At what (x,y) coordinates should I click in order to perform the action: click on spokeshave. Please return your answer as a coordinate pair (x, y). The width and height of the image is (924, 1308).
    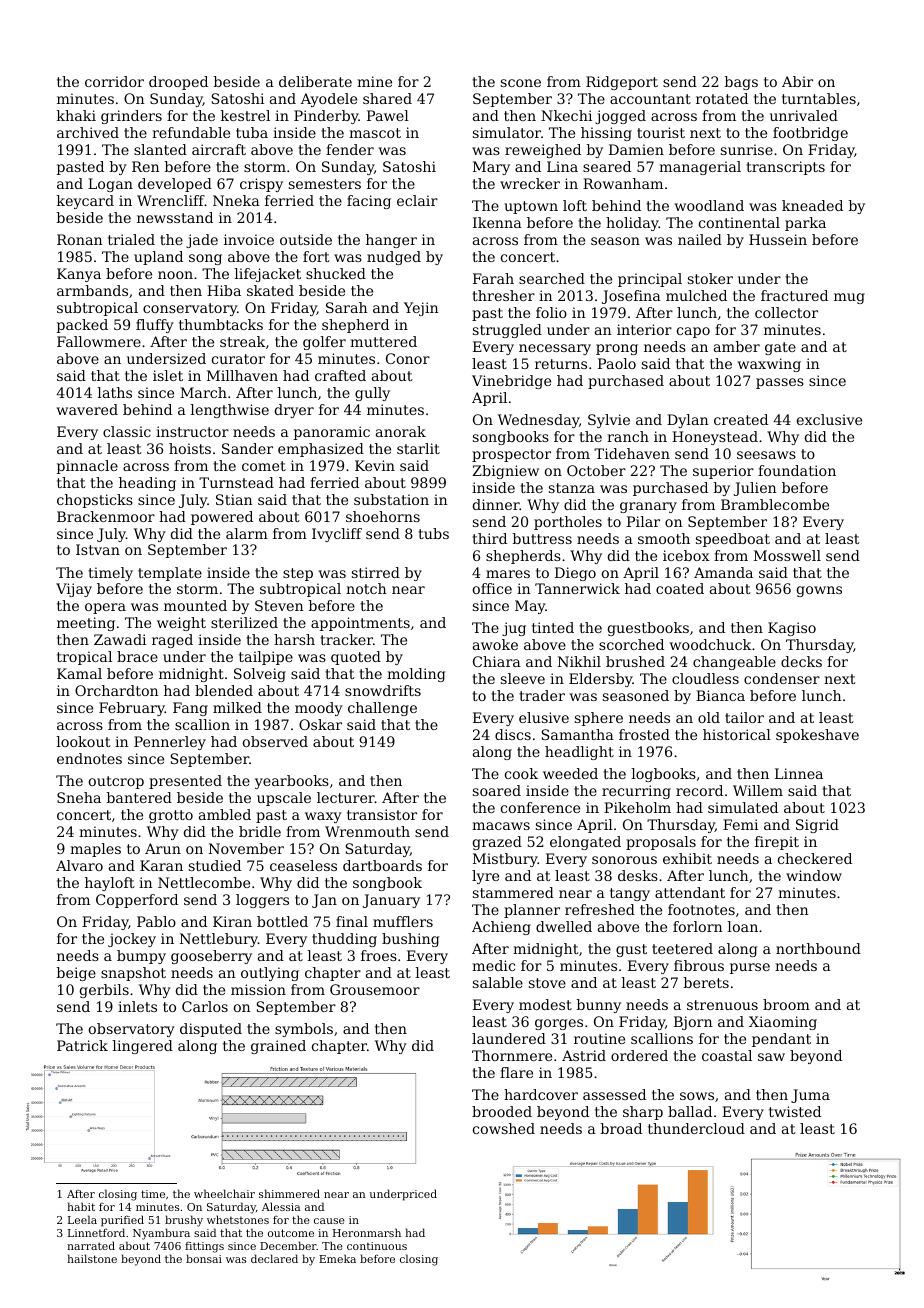
    Looking at the image, I should click on (817, 736).
